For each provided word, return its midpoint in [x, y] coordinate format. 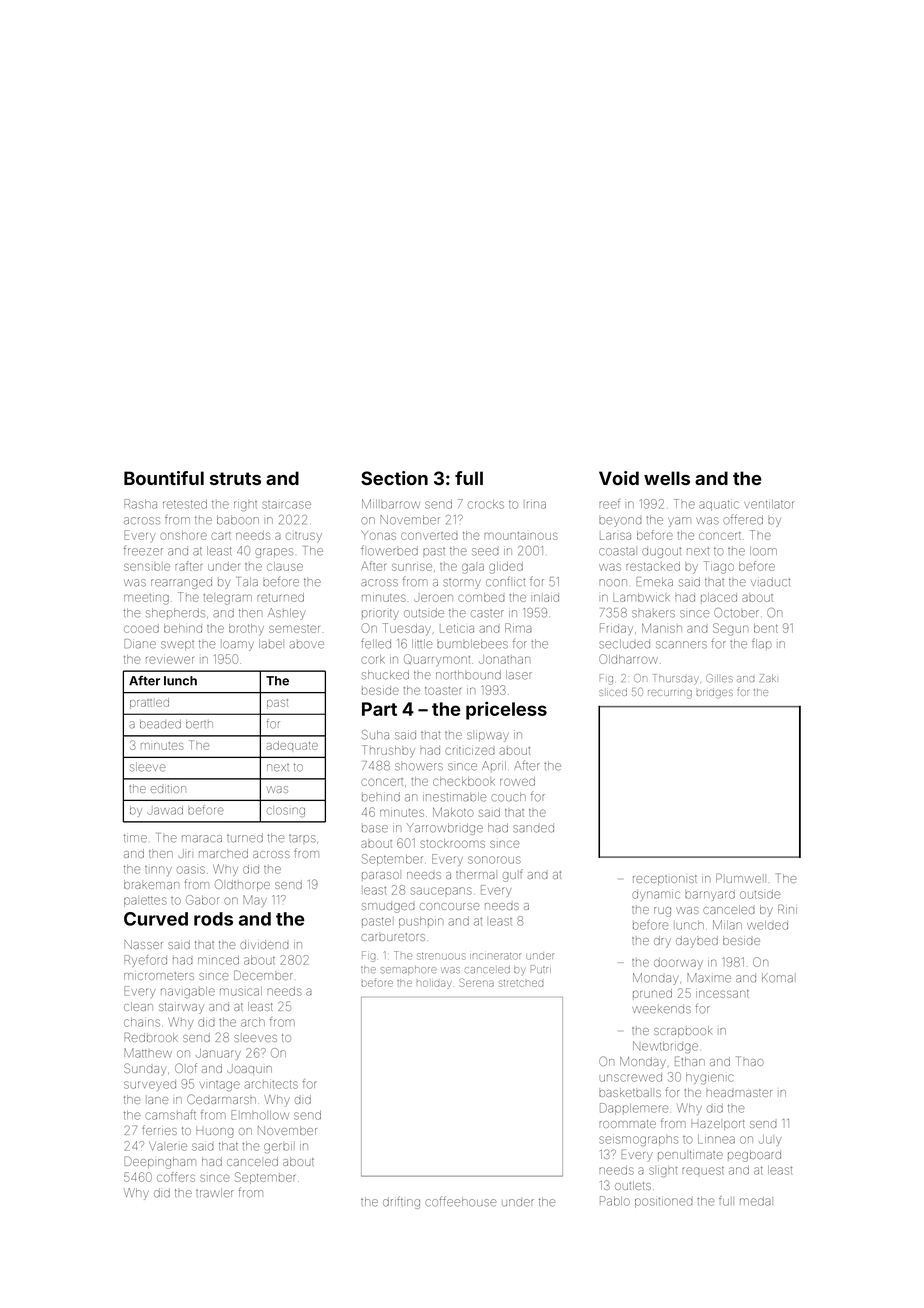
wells [667, 478]
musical [241, 991]
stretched [521, 983]
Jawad [165, 810]
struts [235, 478]
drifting [401, 1202]
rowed [517, 781]
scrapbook [683, 1031]
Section [394, 478]
